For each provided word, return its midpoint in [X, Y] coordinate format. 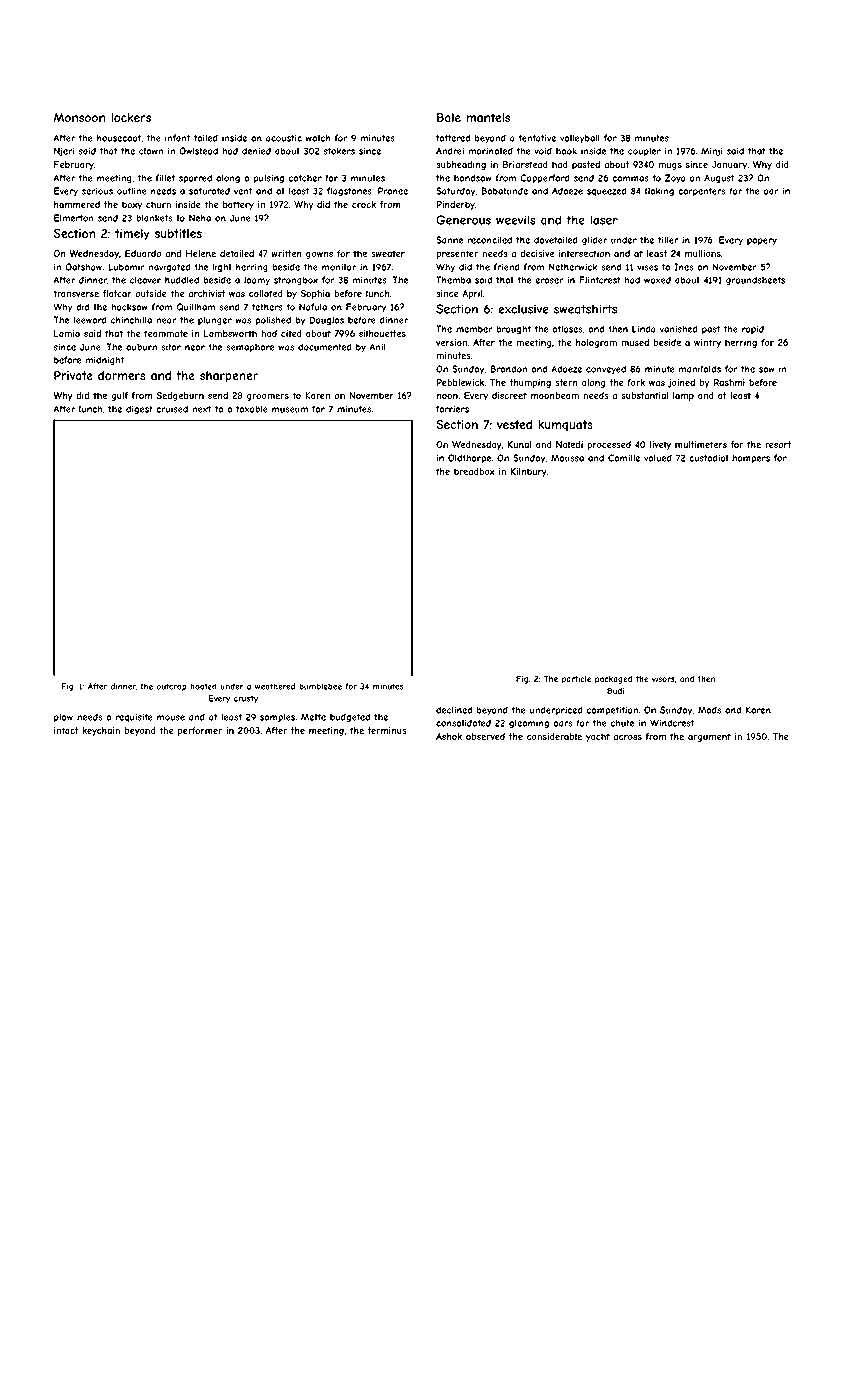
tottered [453, 138]
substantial [644, 395]
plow [63, 718]
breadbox [474, 471]
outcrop [171, 687]
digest [139, 410]
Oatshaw [83, 267]
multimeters [701, 444]
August [719, 179]
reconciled [490, 240]
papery [762, 242]
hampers [751, 459]
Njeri [64, 151]
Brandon [508, 369]
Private [73, 375]
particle [576, 680]
